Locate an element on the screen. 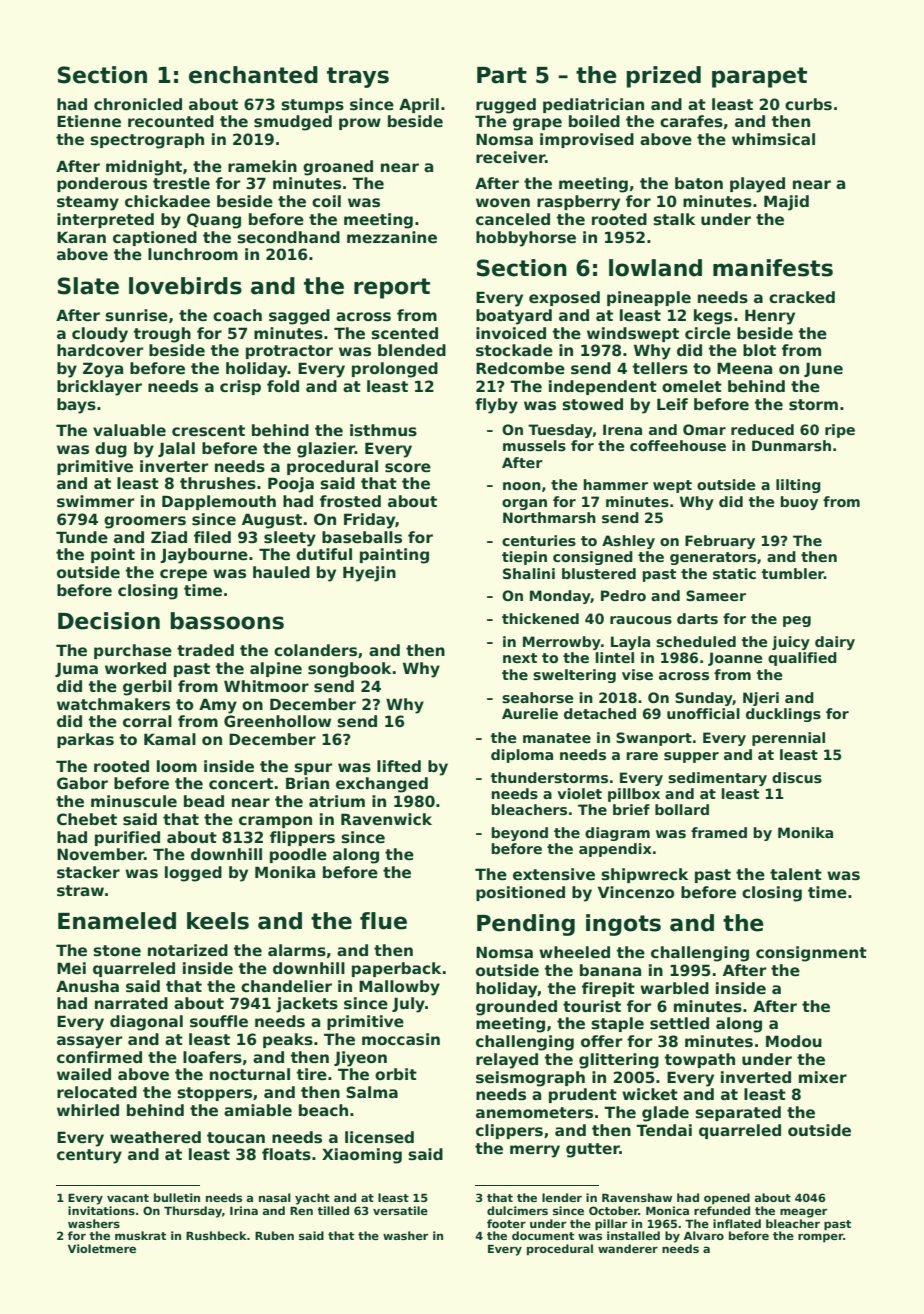  canceled is located at coordinates (513, 219).
